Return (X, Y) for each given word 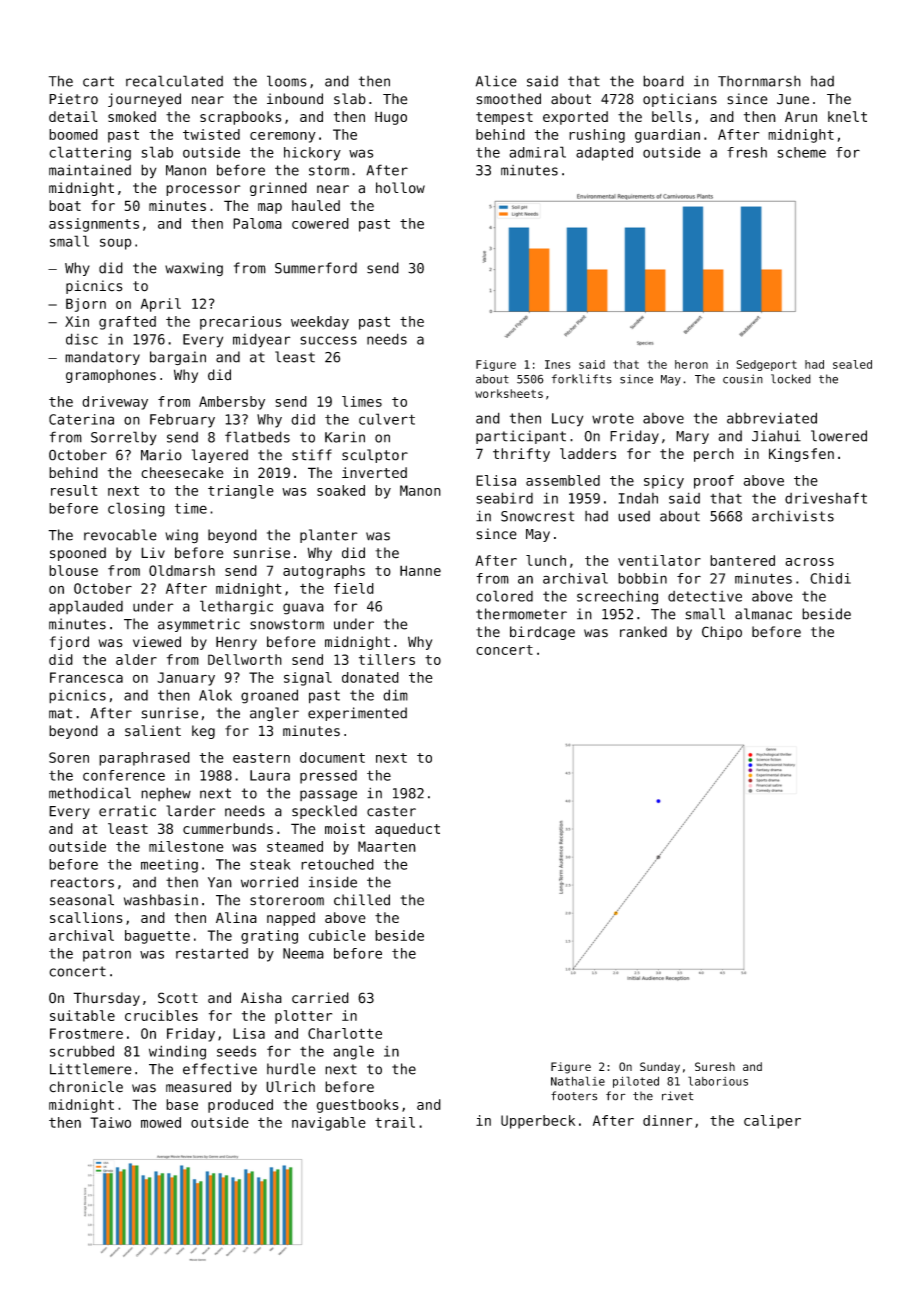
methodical (90, 793)
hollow (400, 188)
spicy (664, 482)
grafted (127, 323)
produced (240, 1106)
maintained (90, 170)
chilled (362, 900)
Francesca (86, 677)
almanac (763, 614)
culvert (387, 419)
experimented (357, 714)
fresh (747, 152)
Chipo (722, 633)
